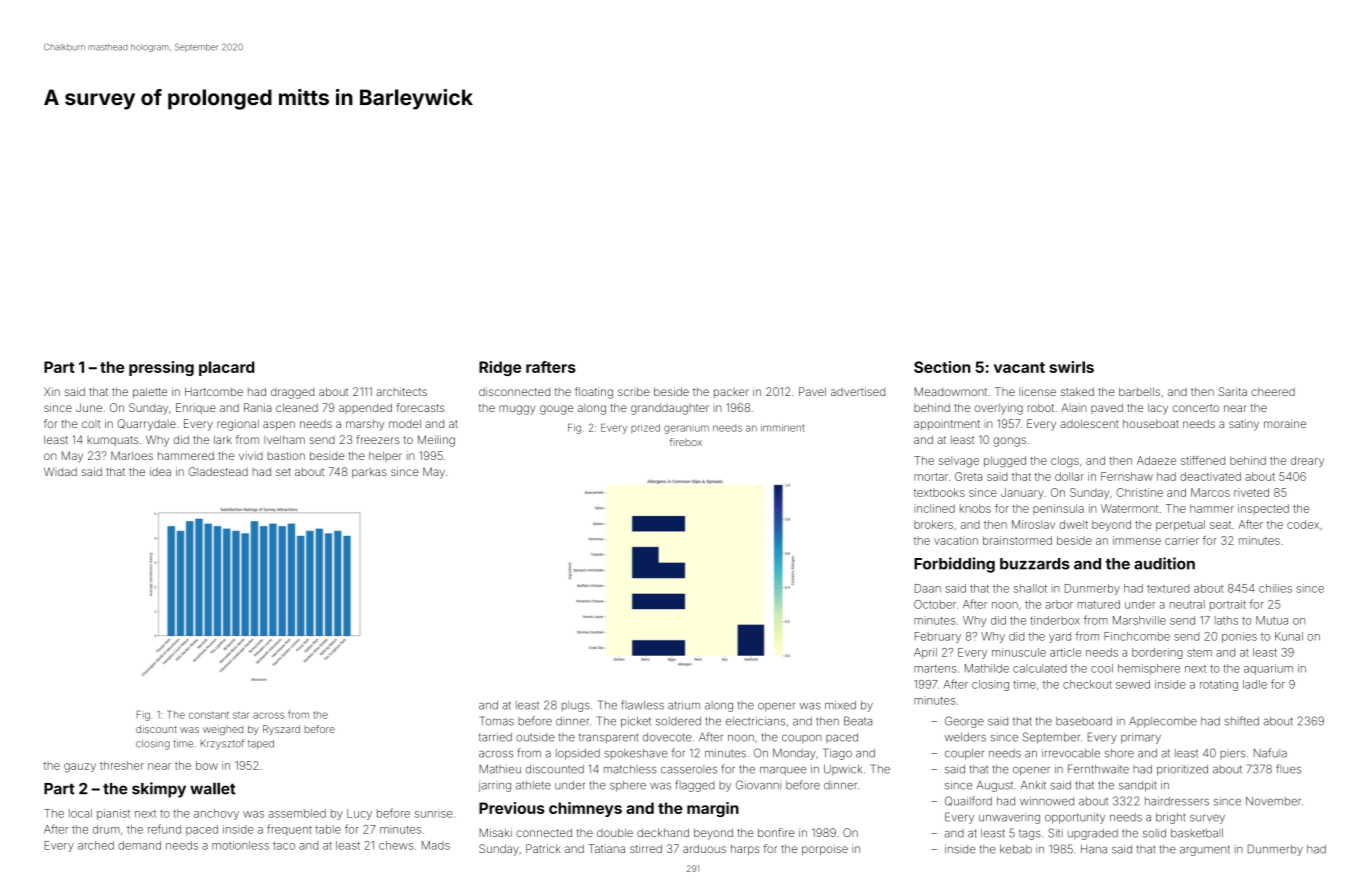 Image resolution: width=1372 pixels, height=887 pixels. I want to click on Gladestead, so click(218, 471).
